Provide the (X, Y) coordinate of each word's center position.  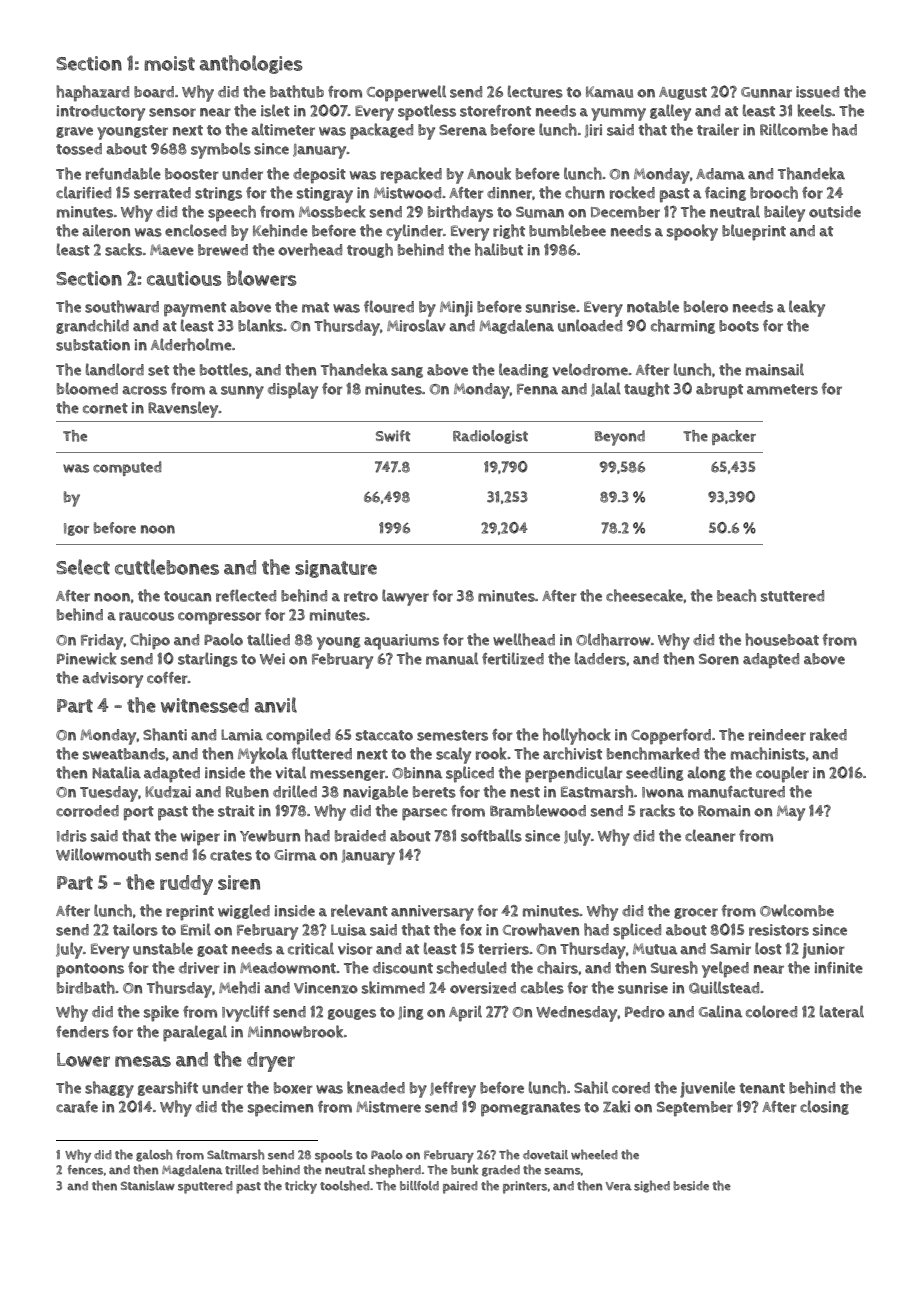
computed (127, 468)
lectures (535, 91)
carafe (77, 1107)
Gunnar (766, 92)
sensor (172, 112)
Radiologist (490, 437)
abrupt (719, 391)
